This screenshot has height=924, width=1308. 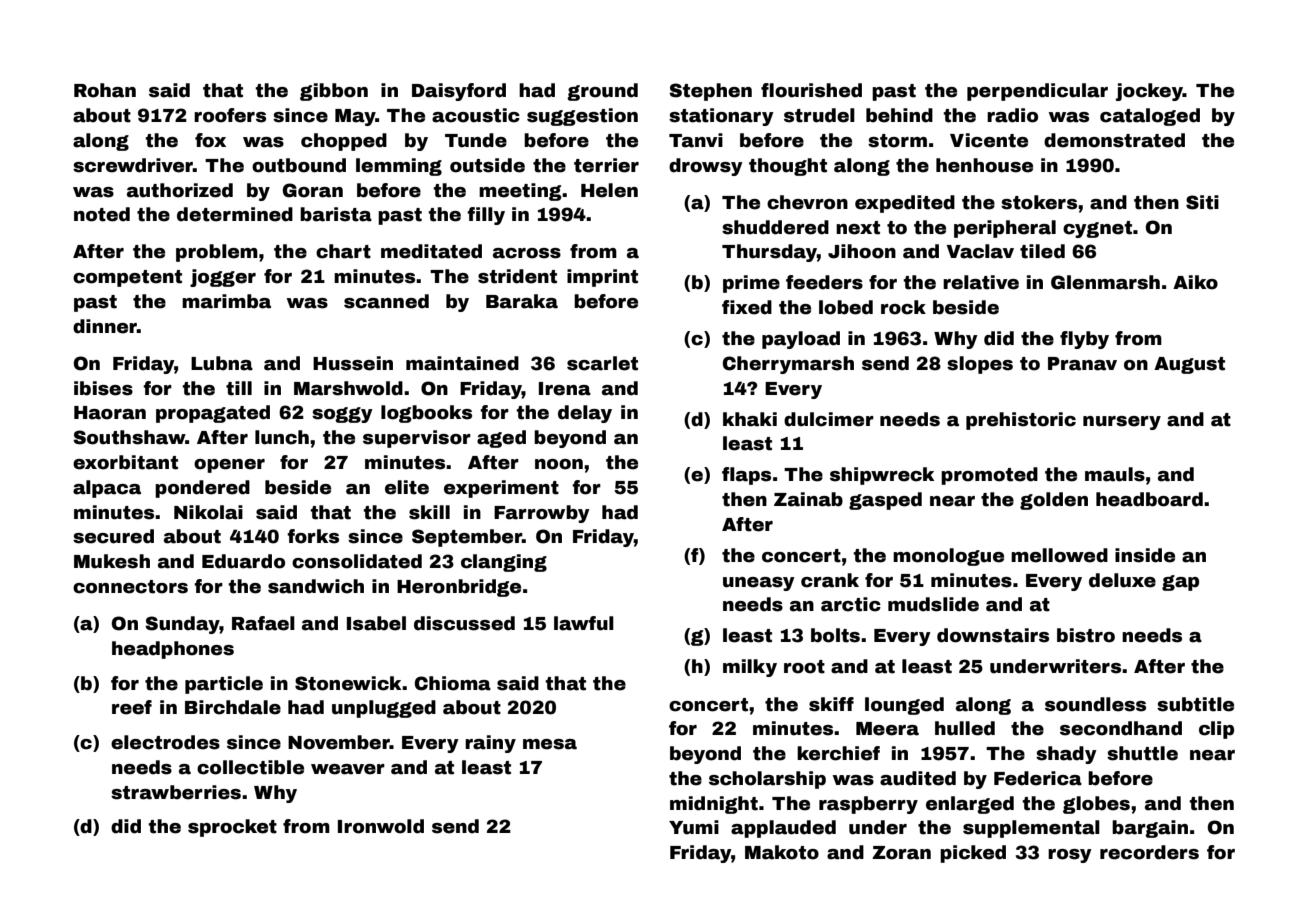 I want to click on across, so click(x=527, y=253).
